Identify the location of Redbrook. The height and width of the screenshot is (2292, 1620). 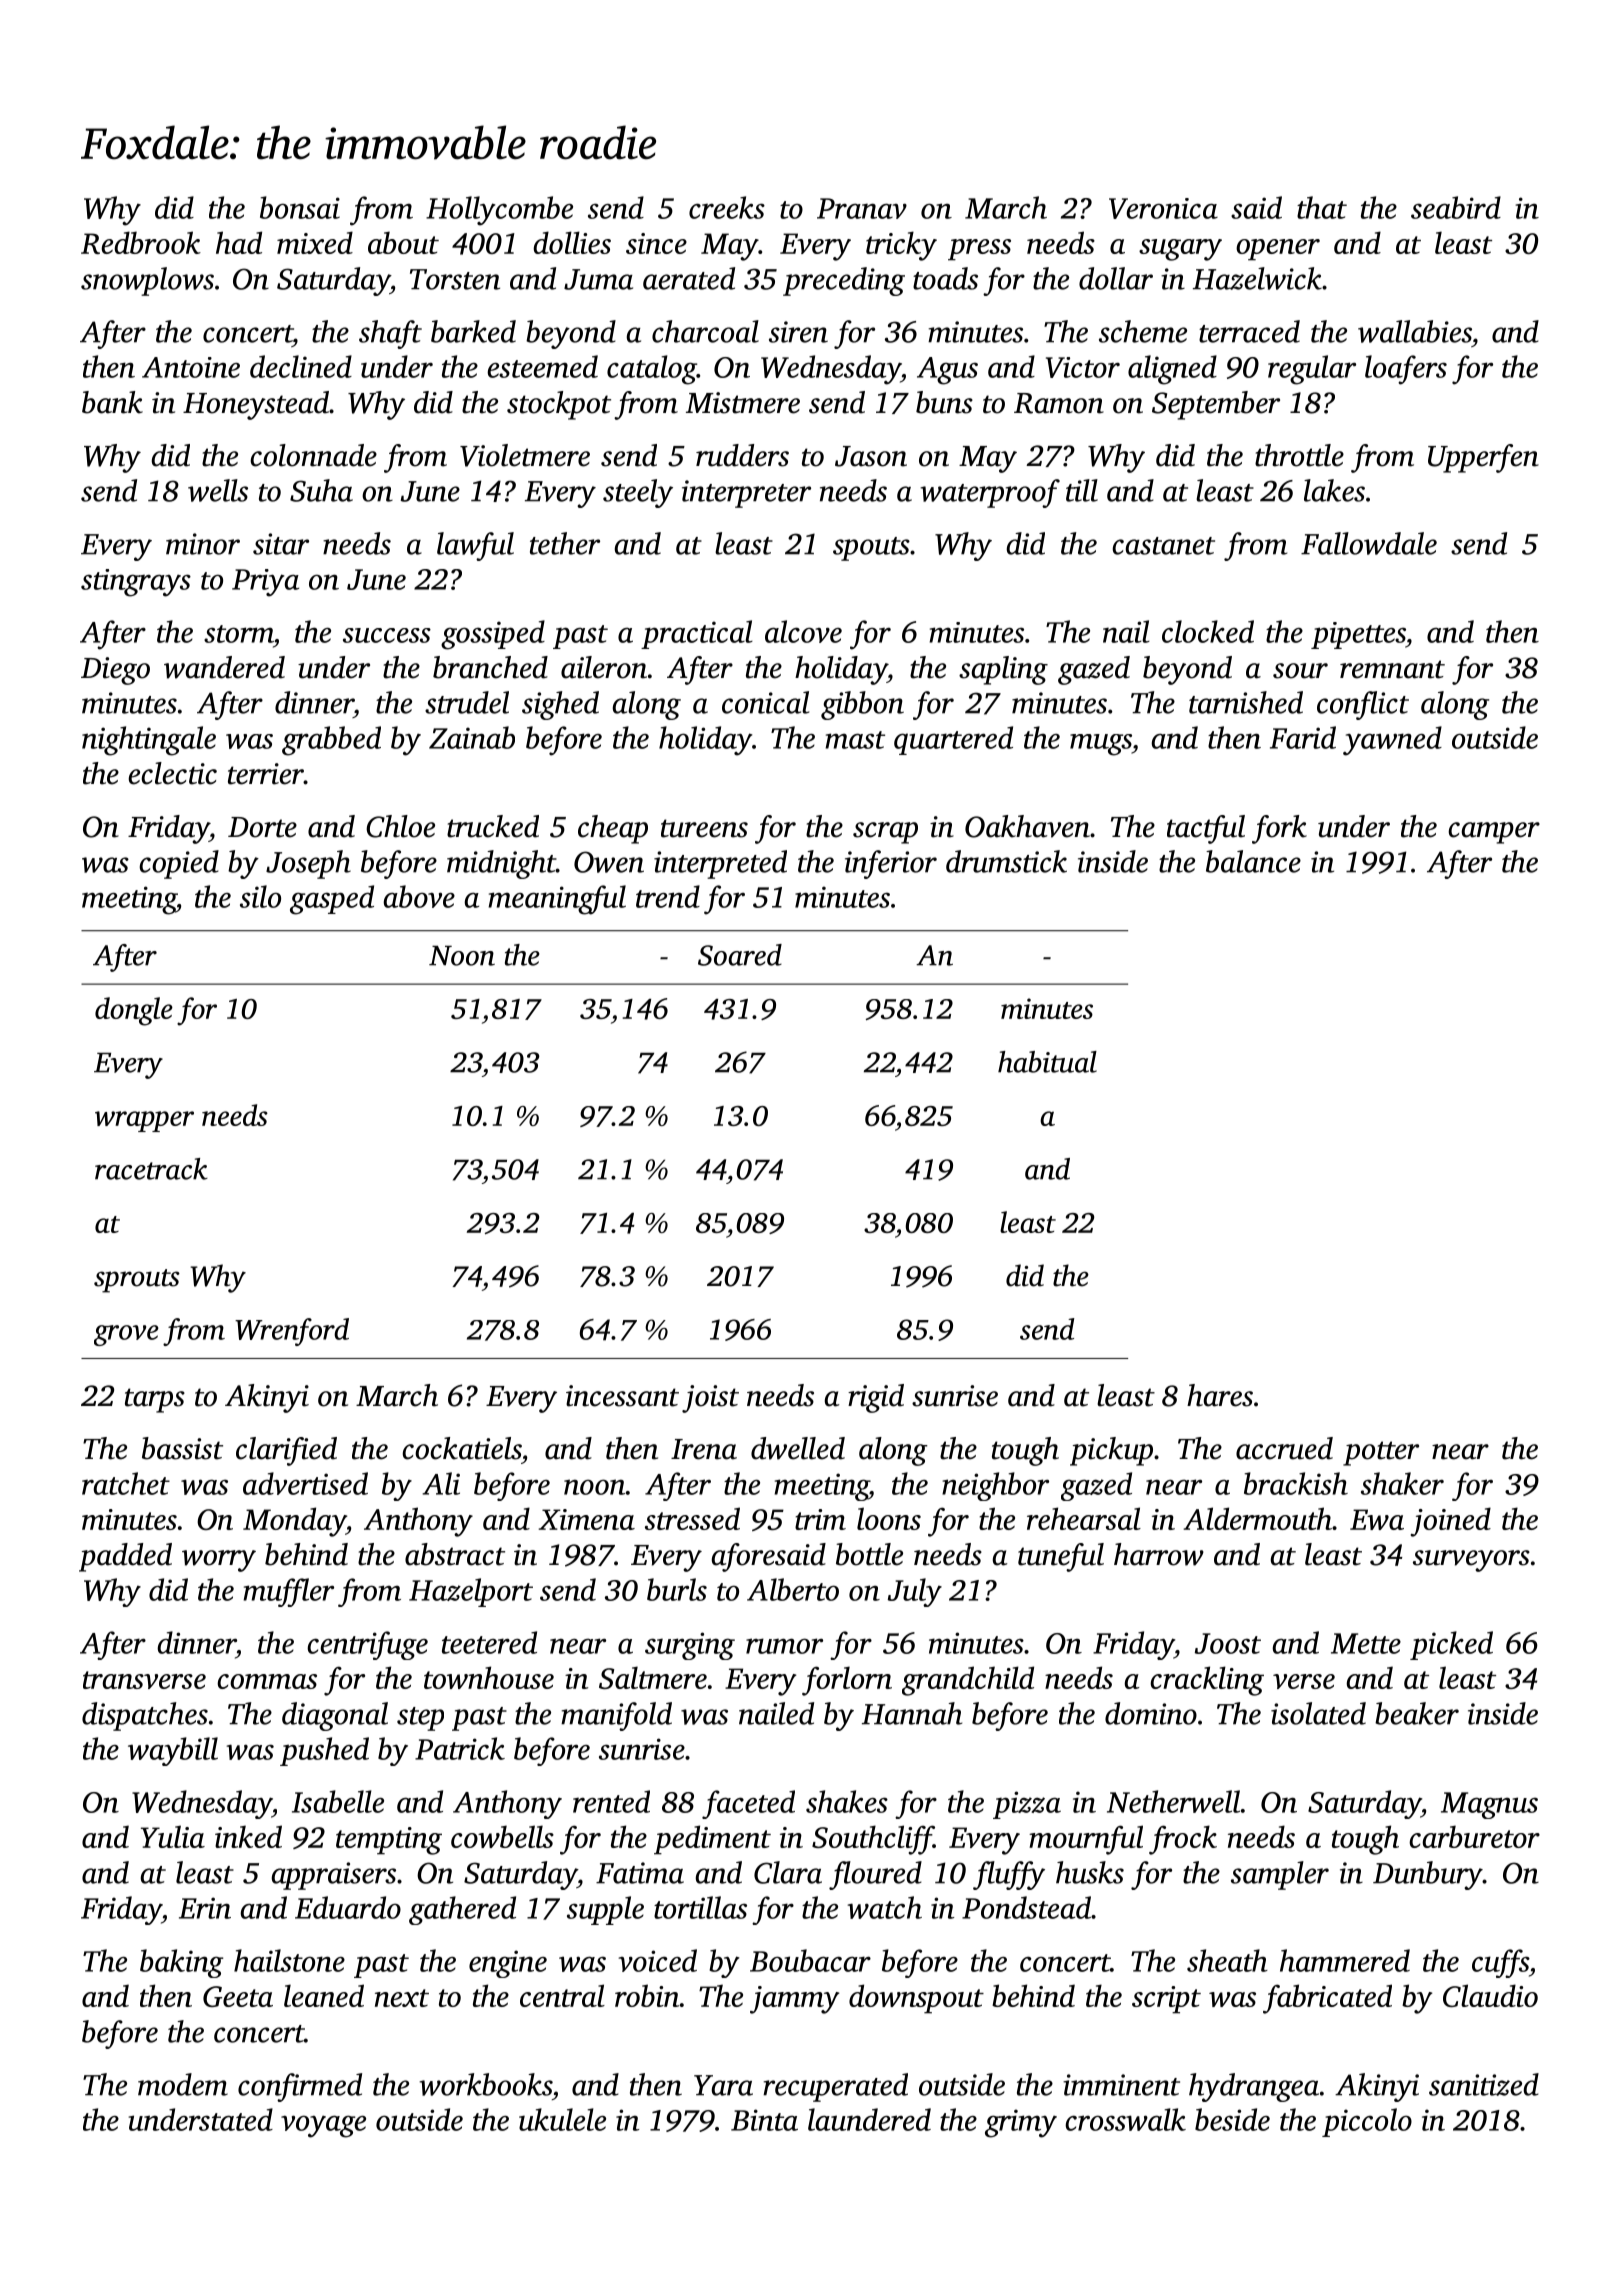
(141, 242).
